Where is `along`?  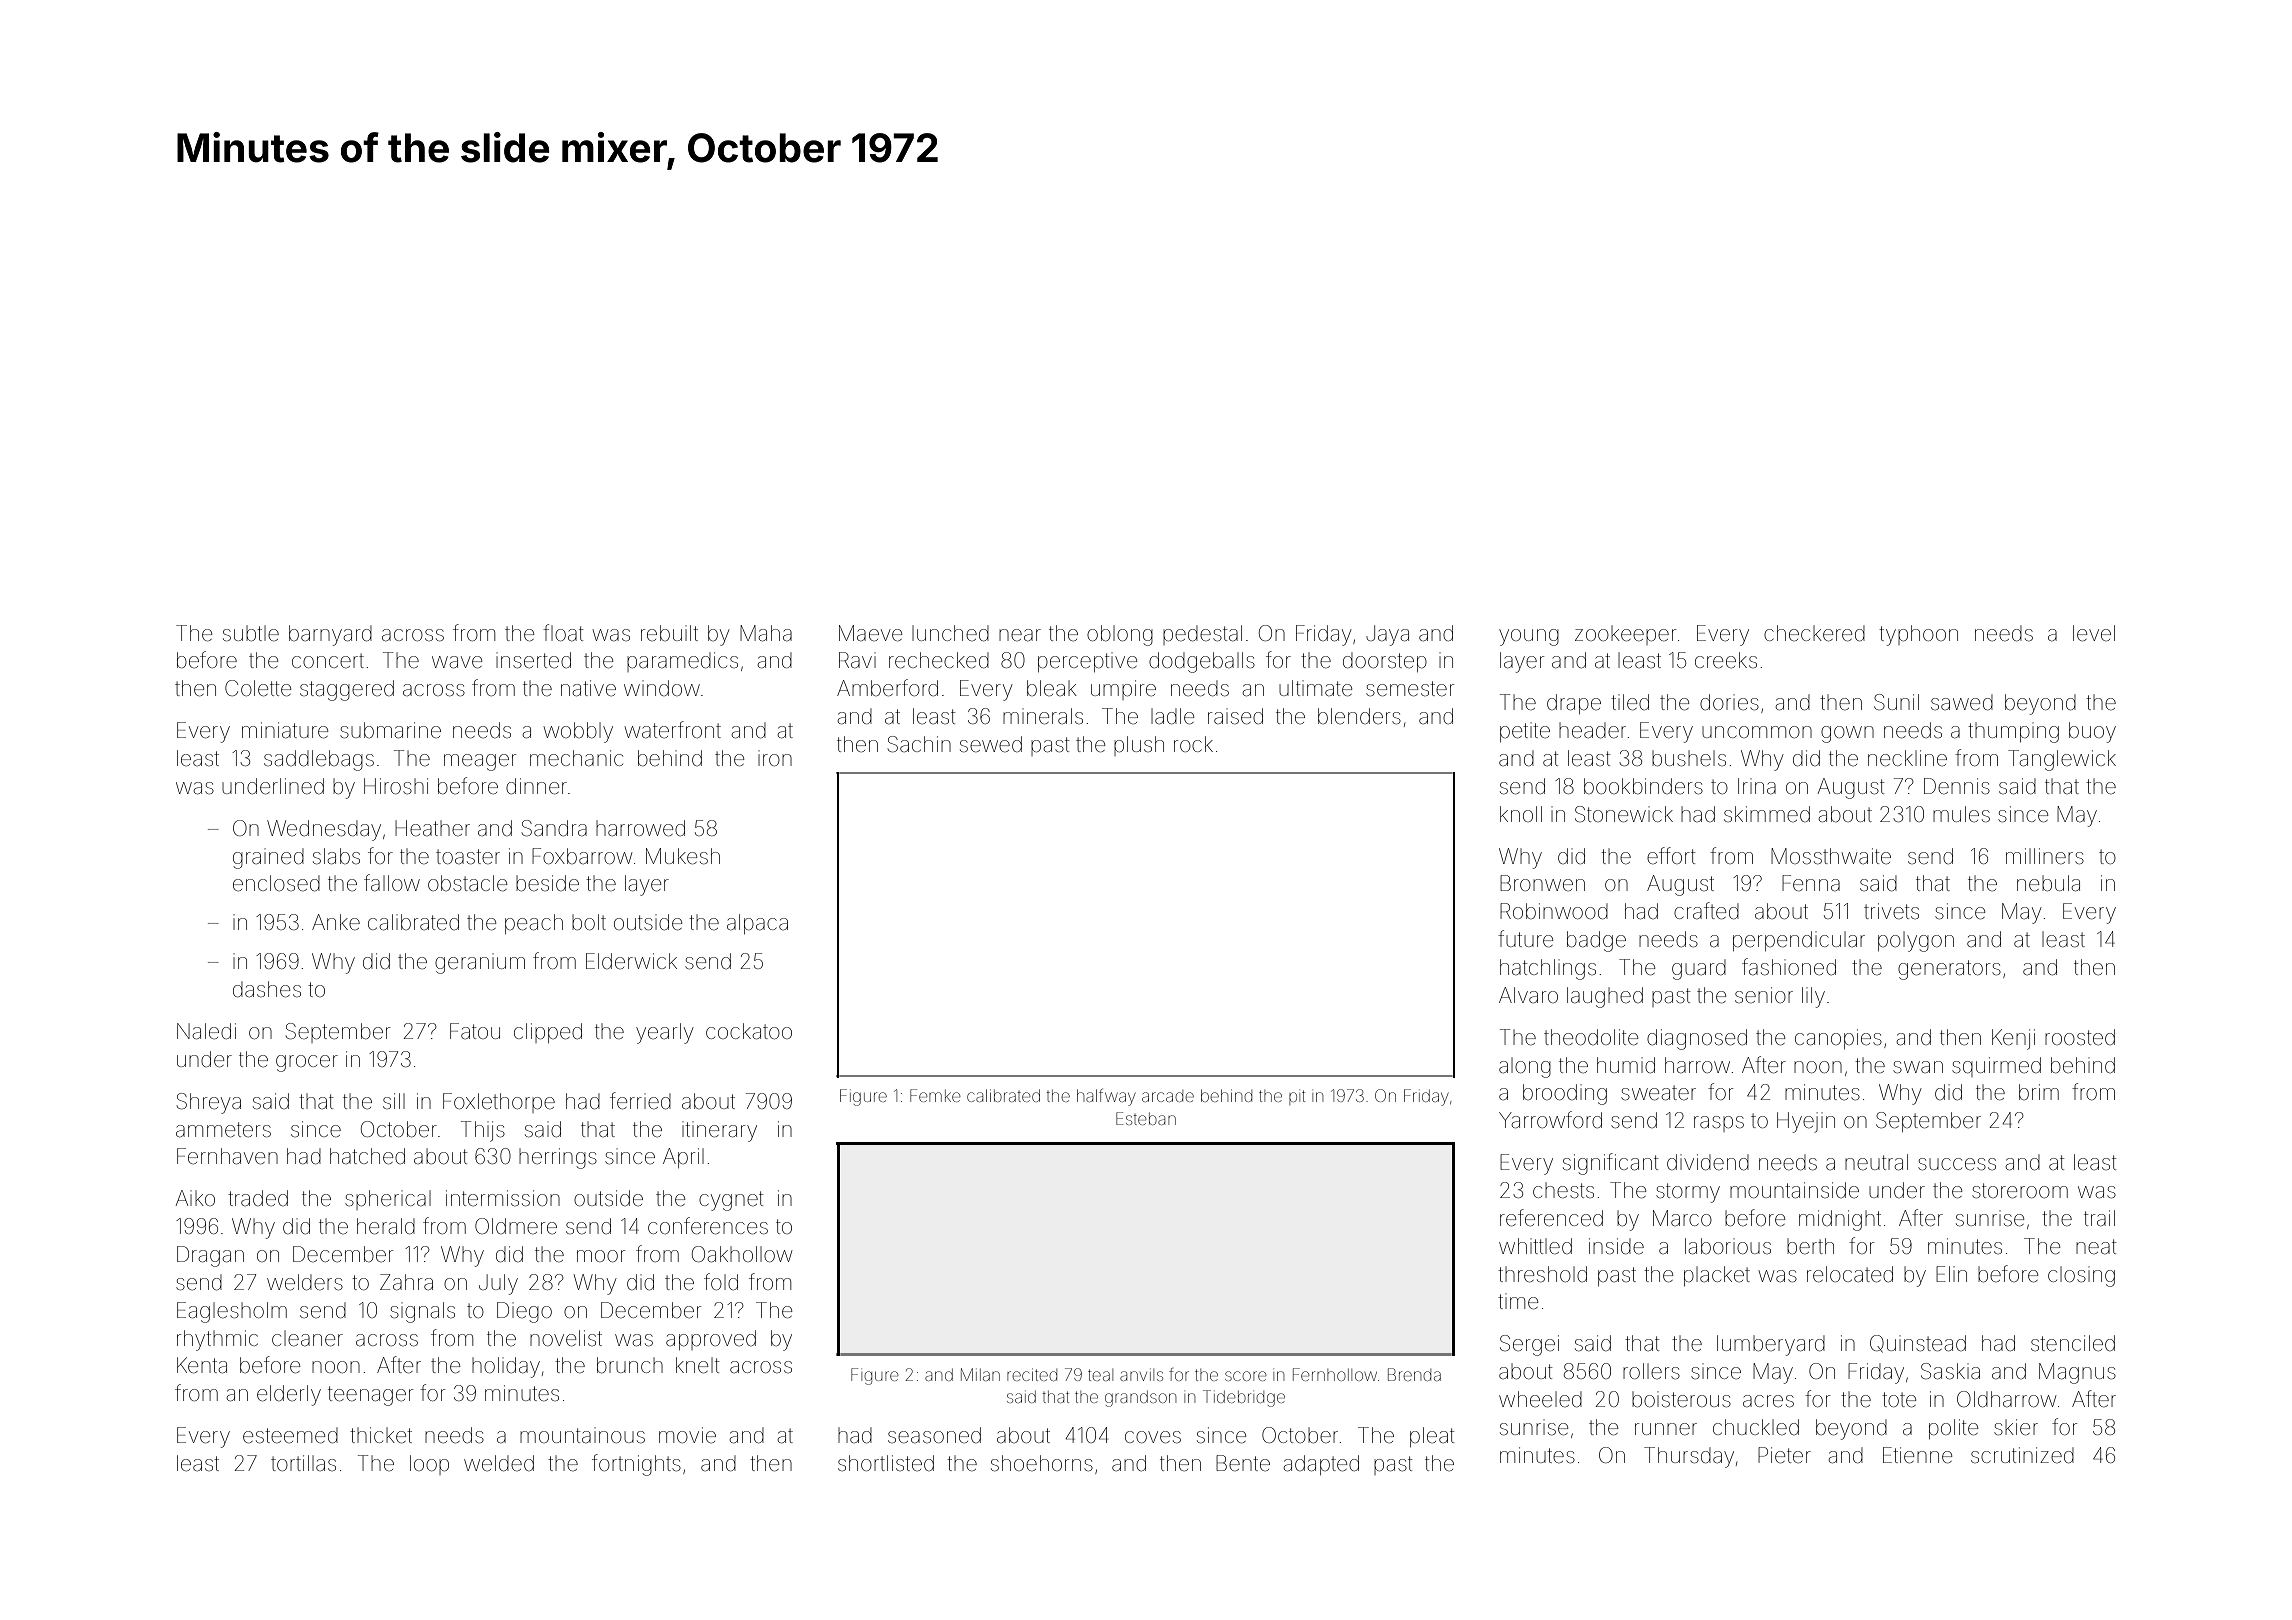
along is located at coordinates (1525, 1068).
